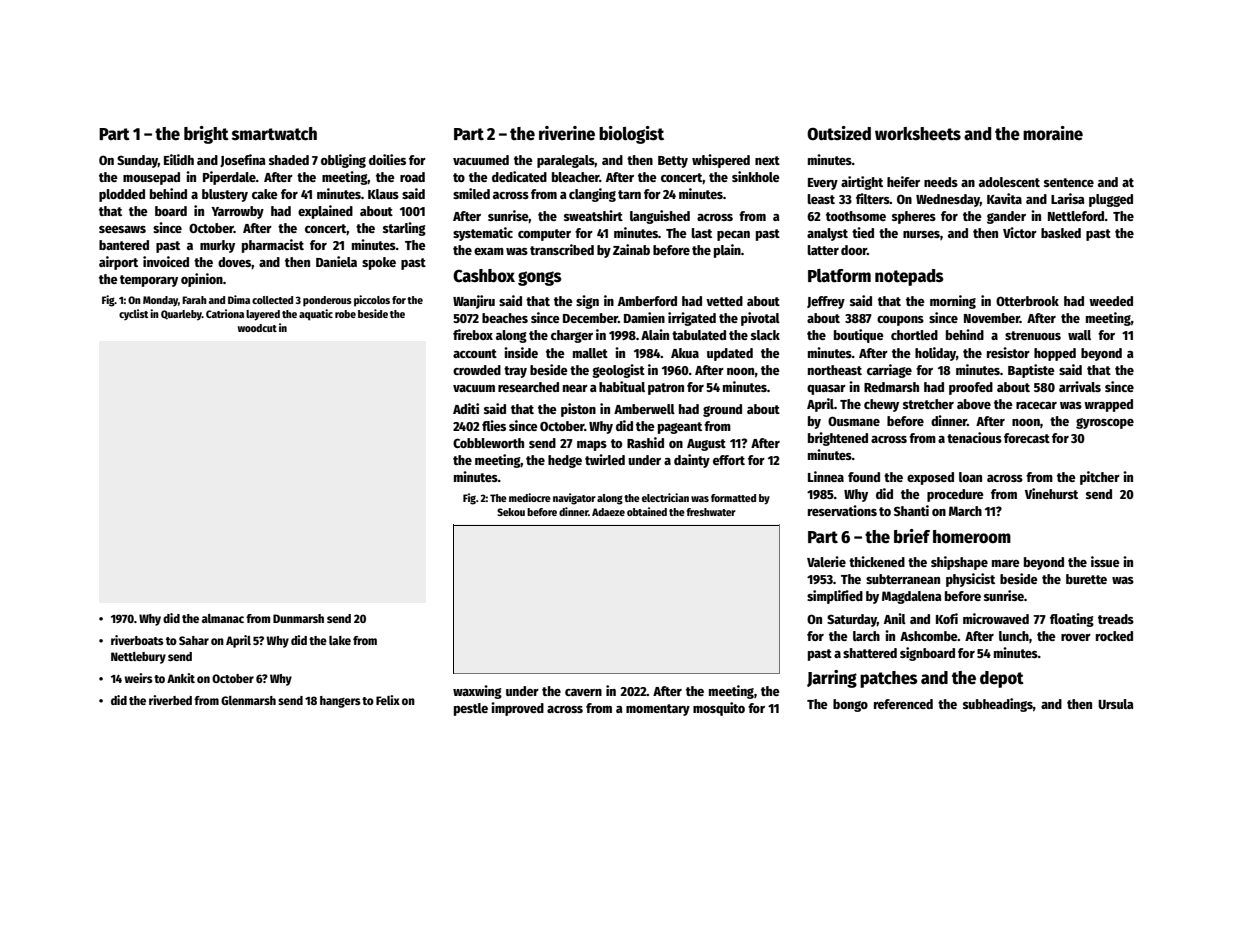 The width and height of the screenshot is (1233, 952). Describe the element at coordinates (298, 618) in the screenshot. I see `Dunmarsh` at that location.
